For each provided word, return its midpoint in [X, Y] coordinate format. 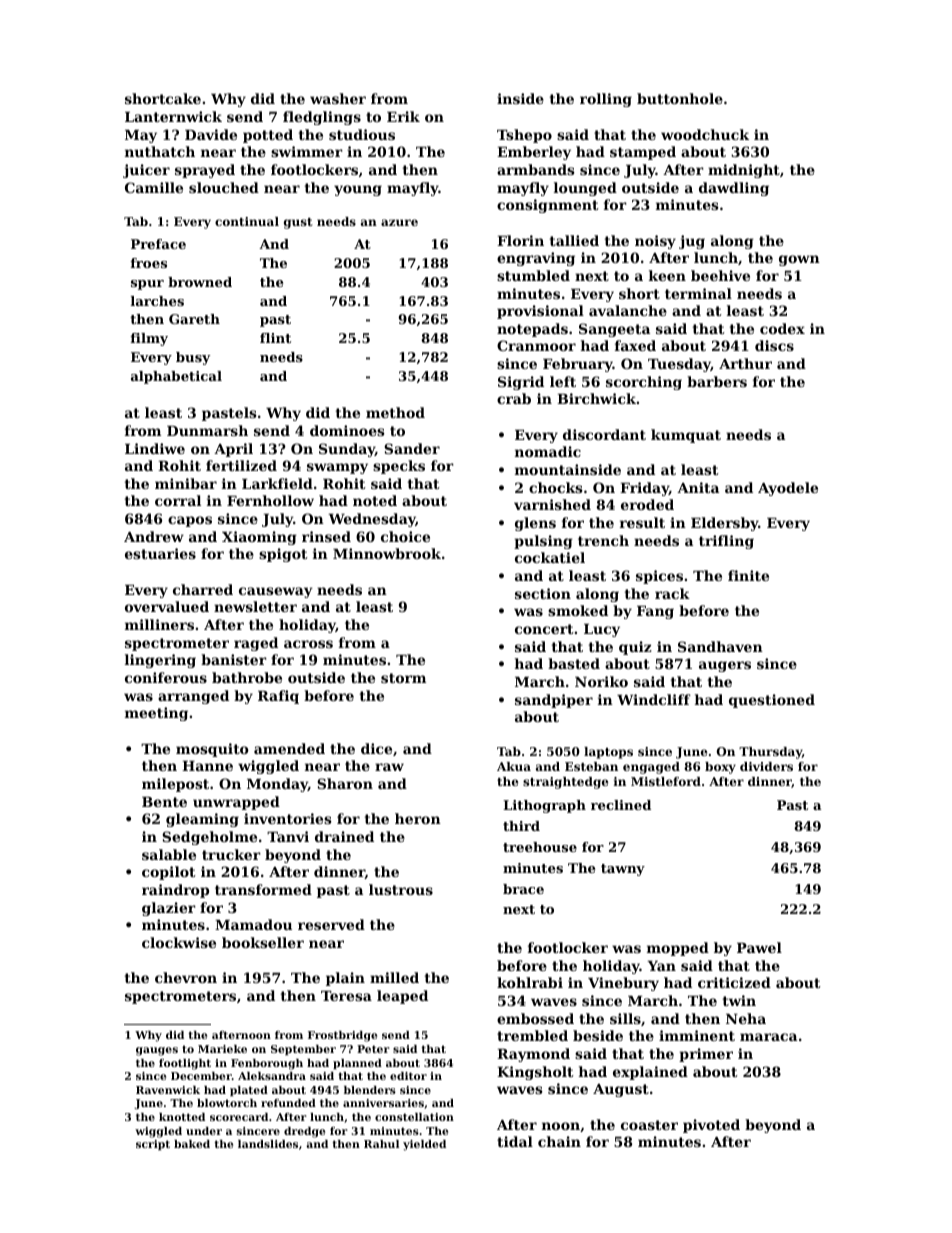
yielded [424, 1145]
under [204, 1131]
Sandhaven [720, 646]
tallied [574, 240]
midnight [744, 171]
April [233, 450]
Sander [412, 448]
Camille [154, 187]
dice [376, 748]
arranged [193, 697]
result [642, 522]
